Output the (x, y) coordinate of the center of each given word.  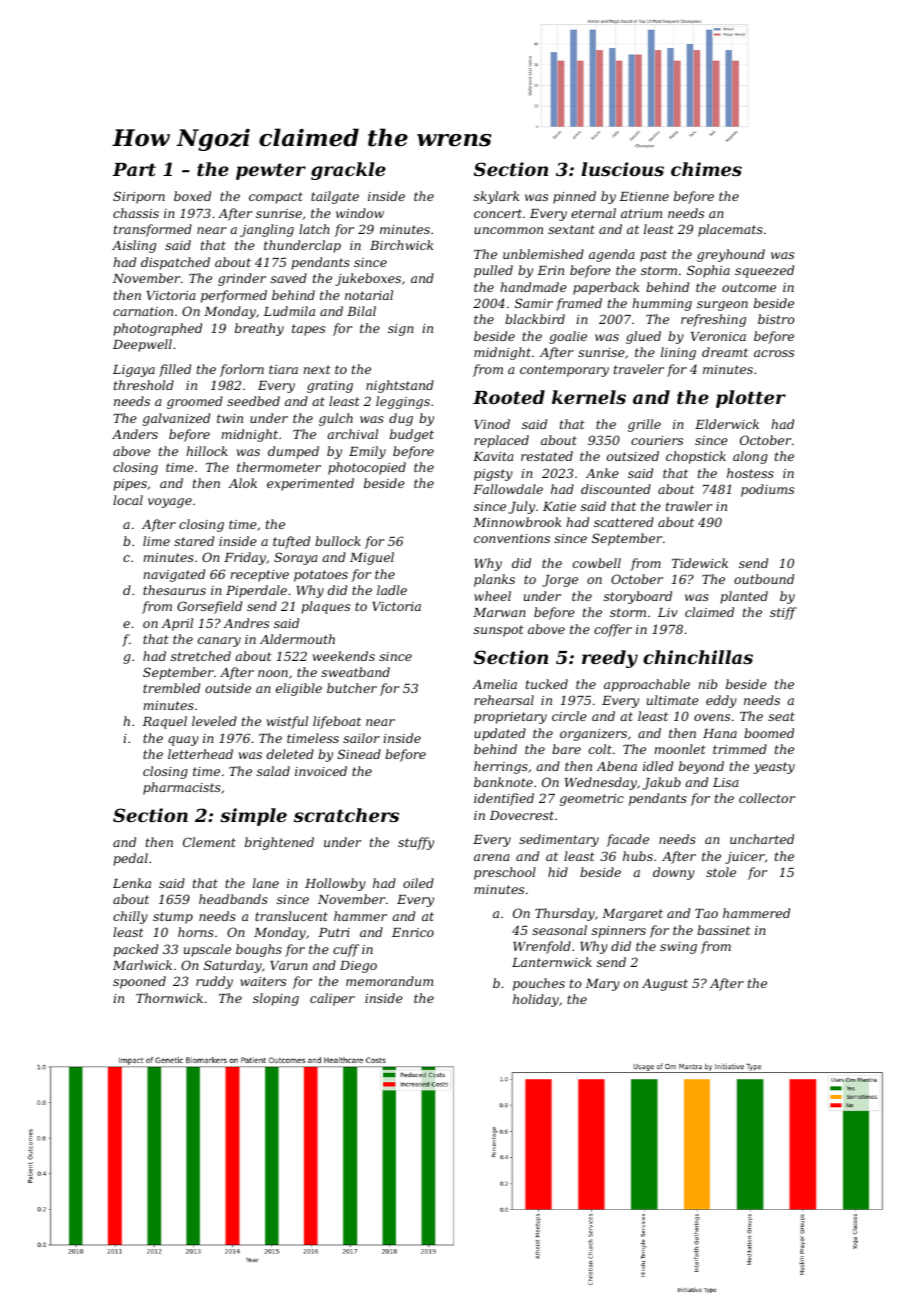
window (360, 213)
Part (134, 169)
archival (352, 434)
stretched (201, 656)
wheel (492, 596)
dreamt (725, 352)
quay (183, 741)
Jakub (662, 783)
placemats (730, 230)
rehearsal (504, 700)
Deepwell (142, 345)
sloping (276, 999)
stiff (783, 613)
